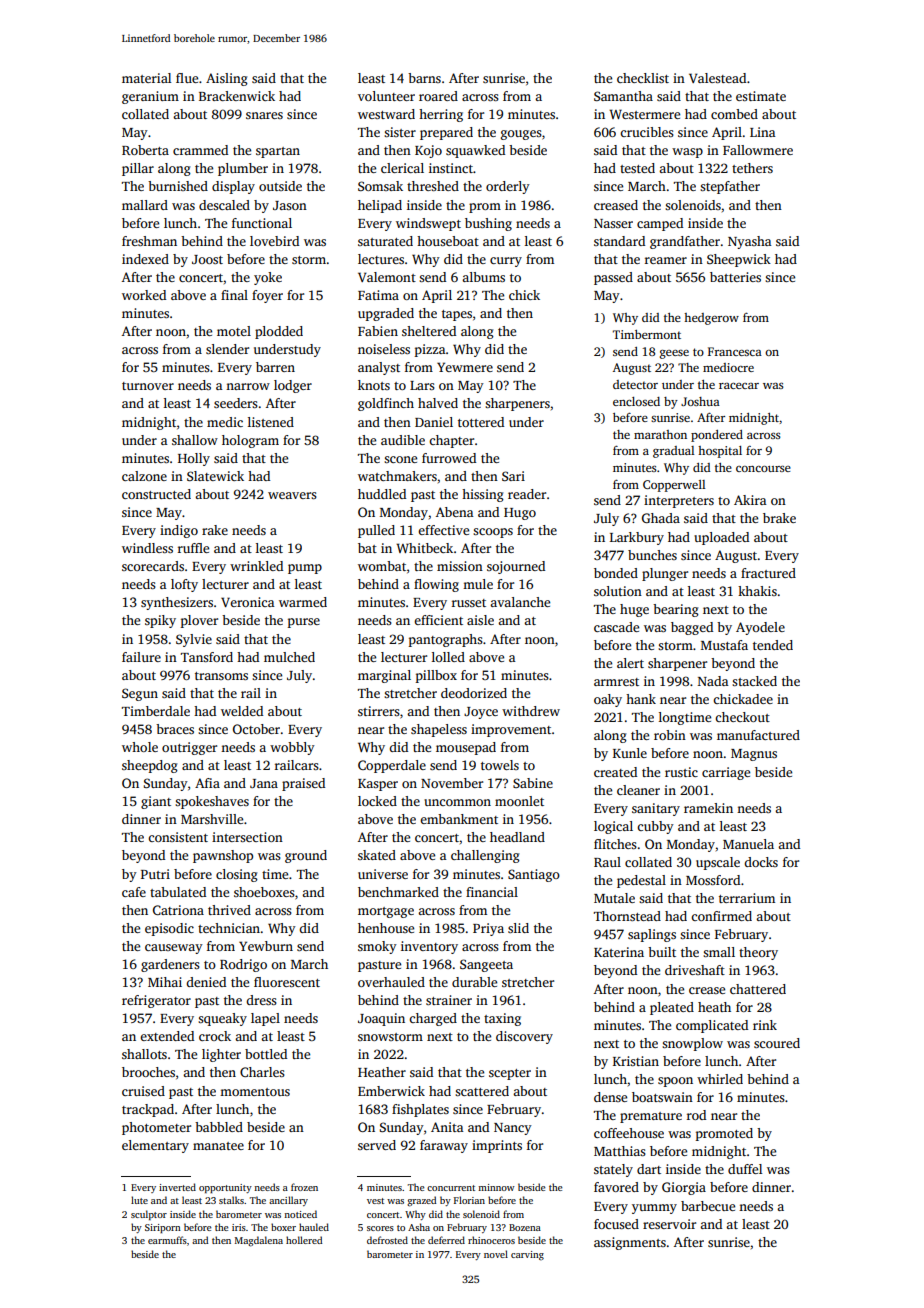 The width and height of the document is (924, 1308). What do you see at coordinates (763, 468) in the document?
I see `concourse` at bounding box center [763, 468].
